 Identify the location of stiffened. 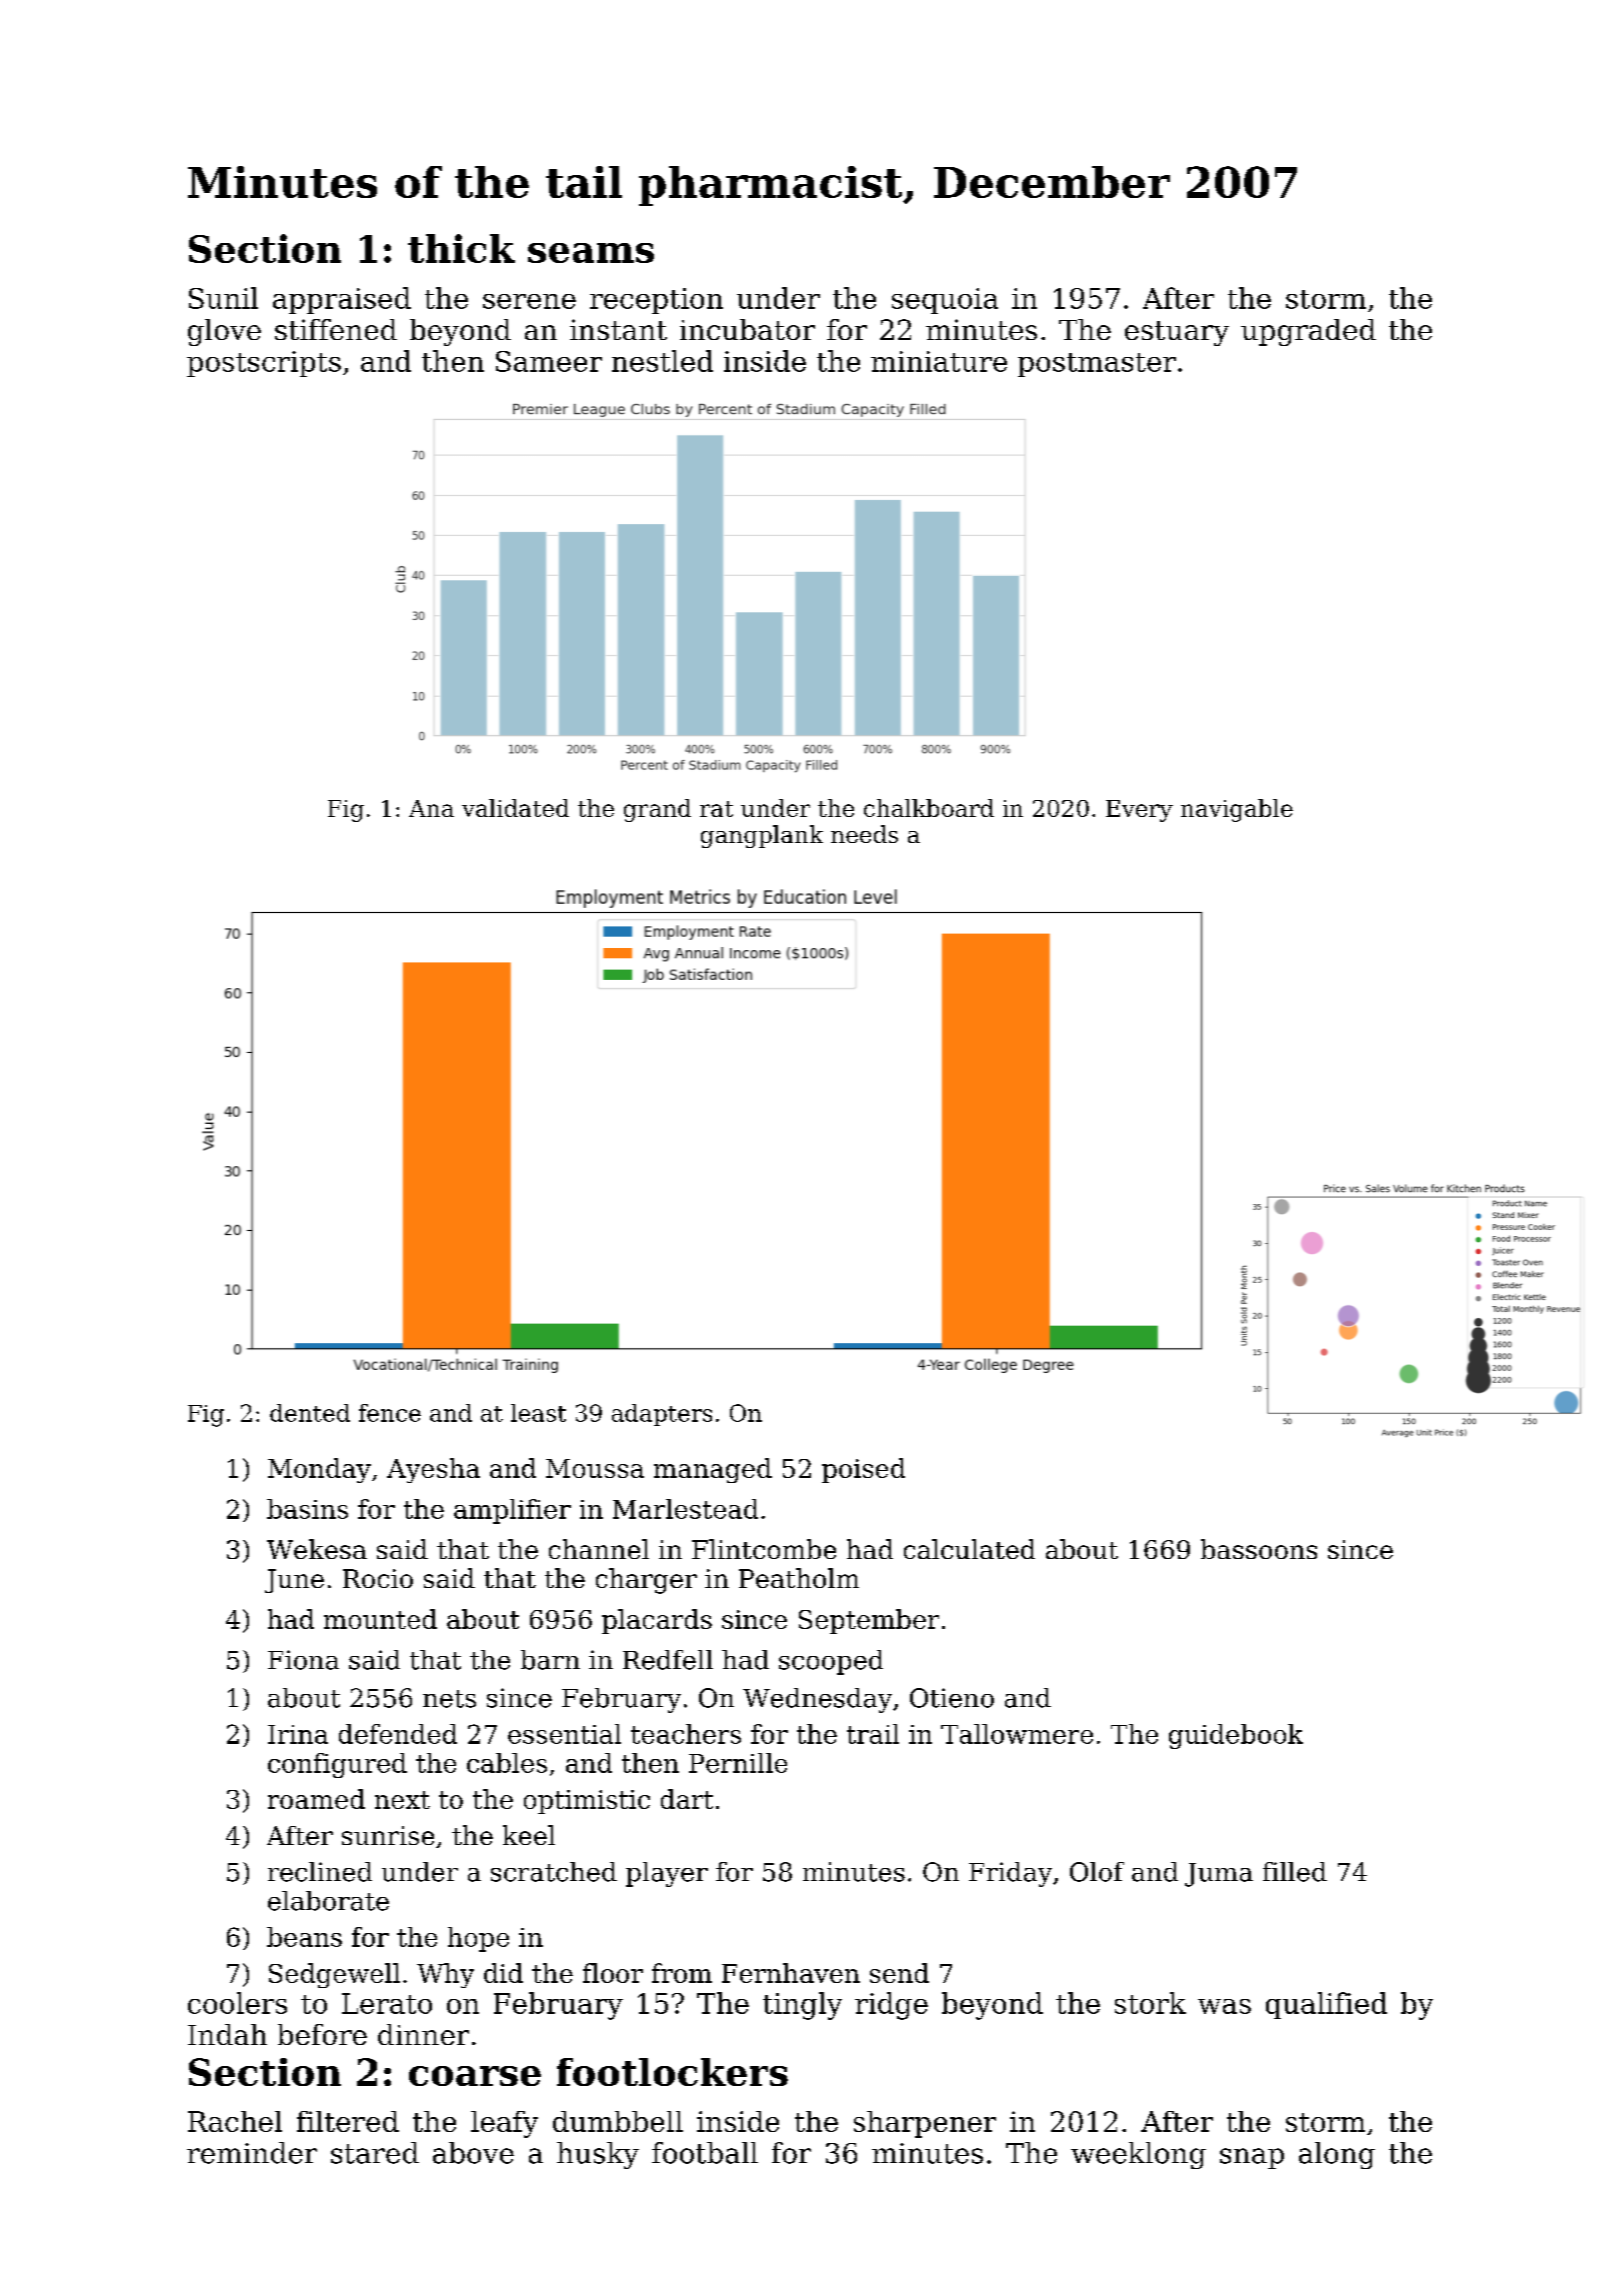
(336, 329).
